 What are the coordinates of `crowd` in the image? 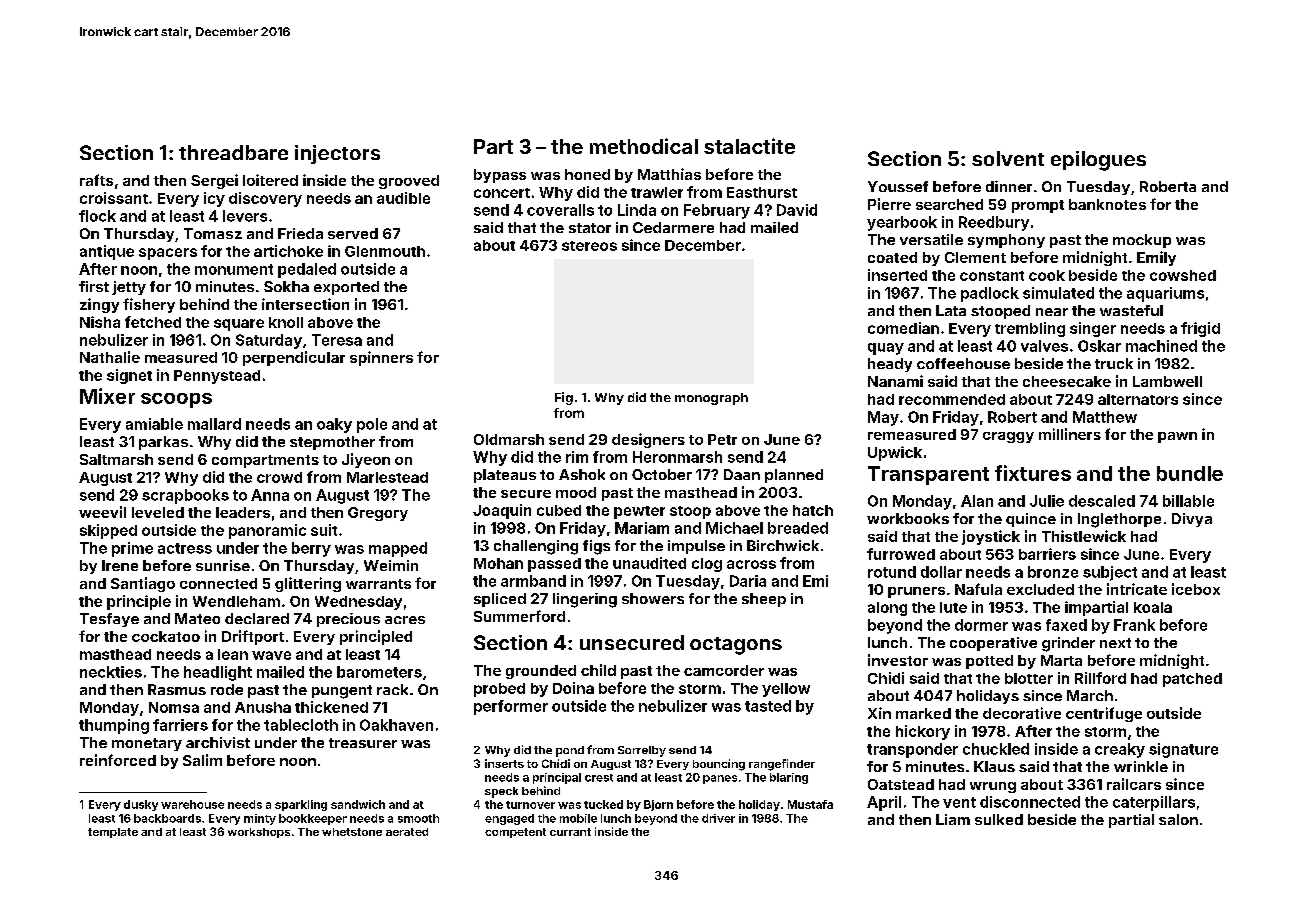 It's located at (279, 477).
